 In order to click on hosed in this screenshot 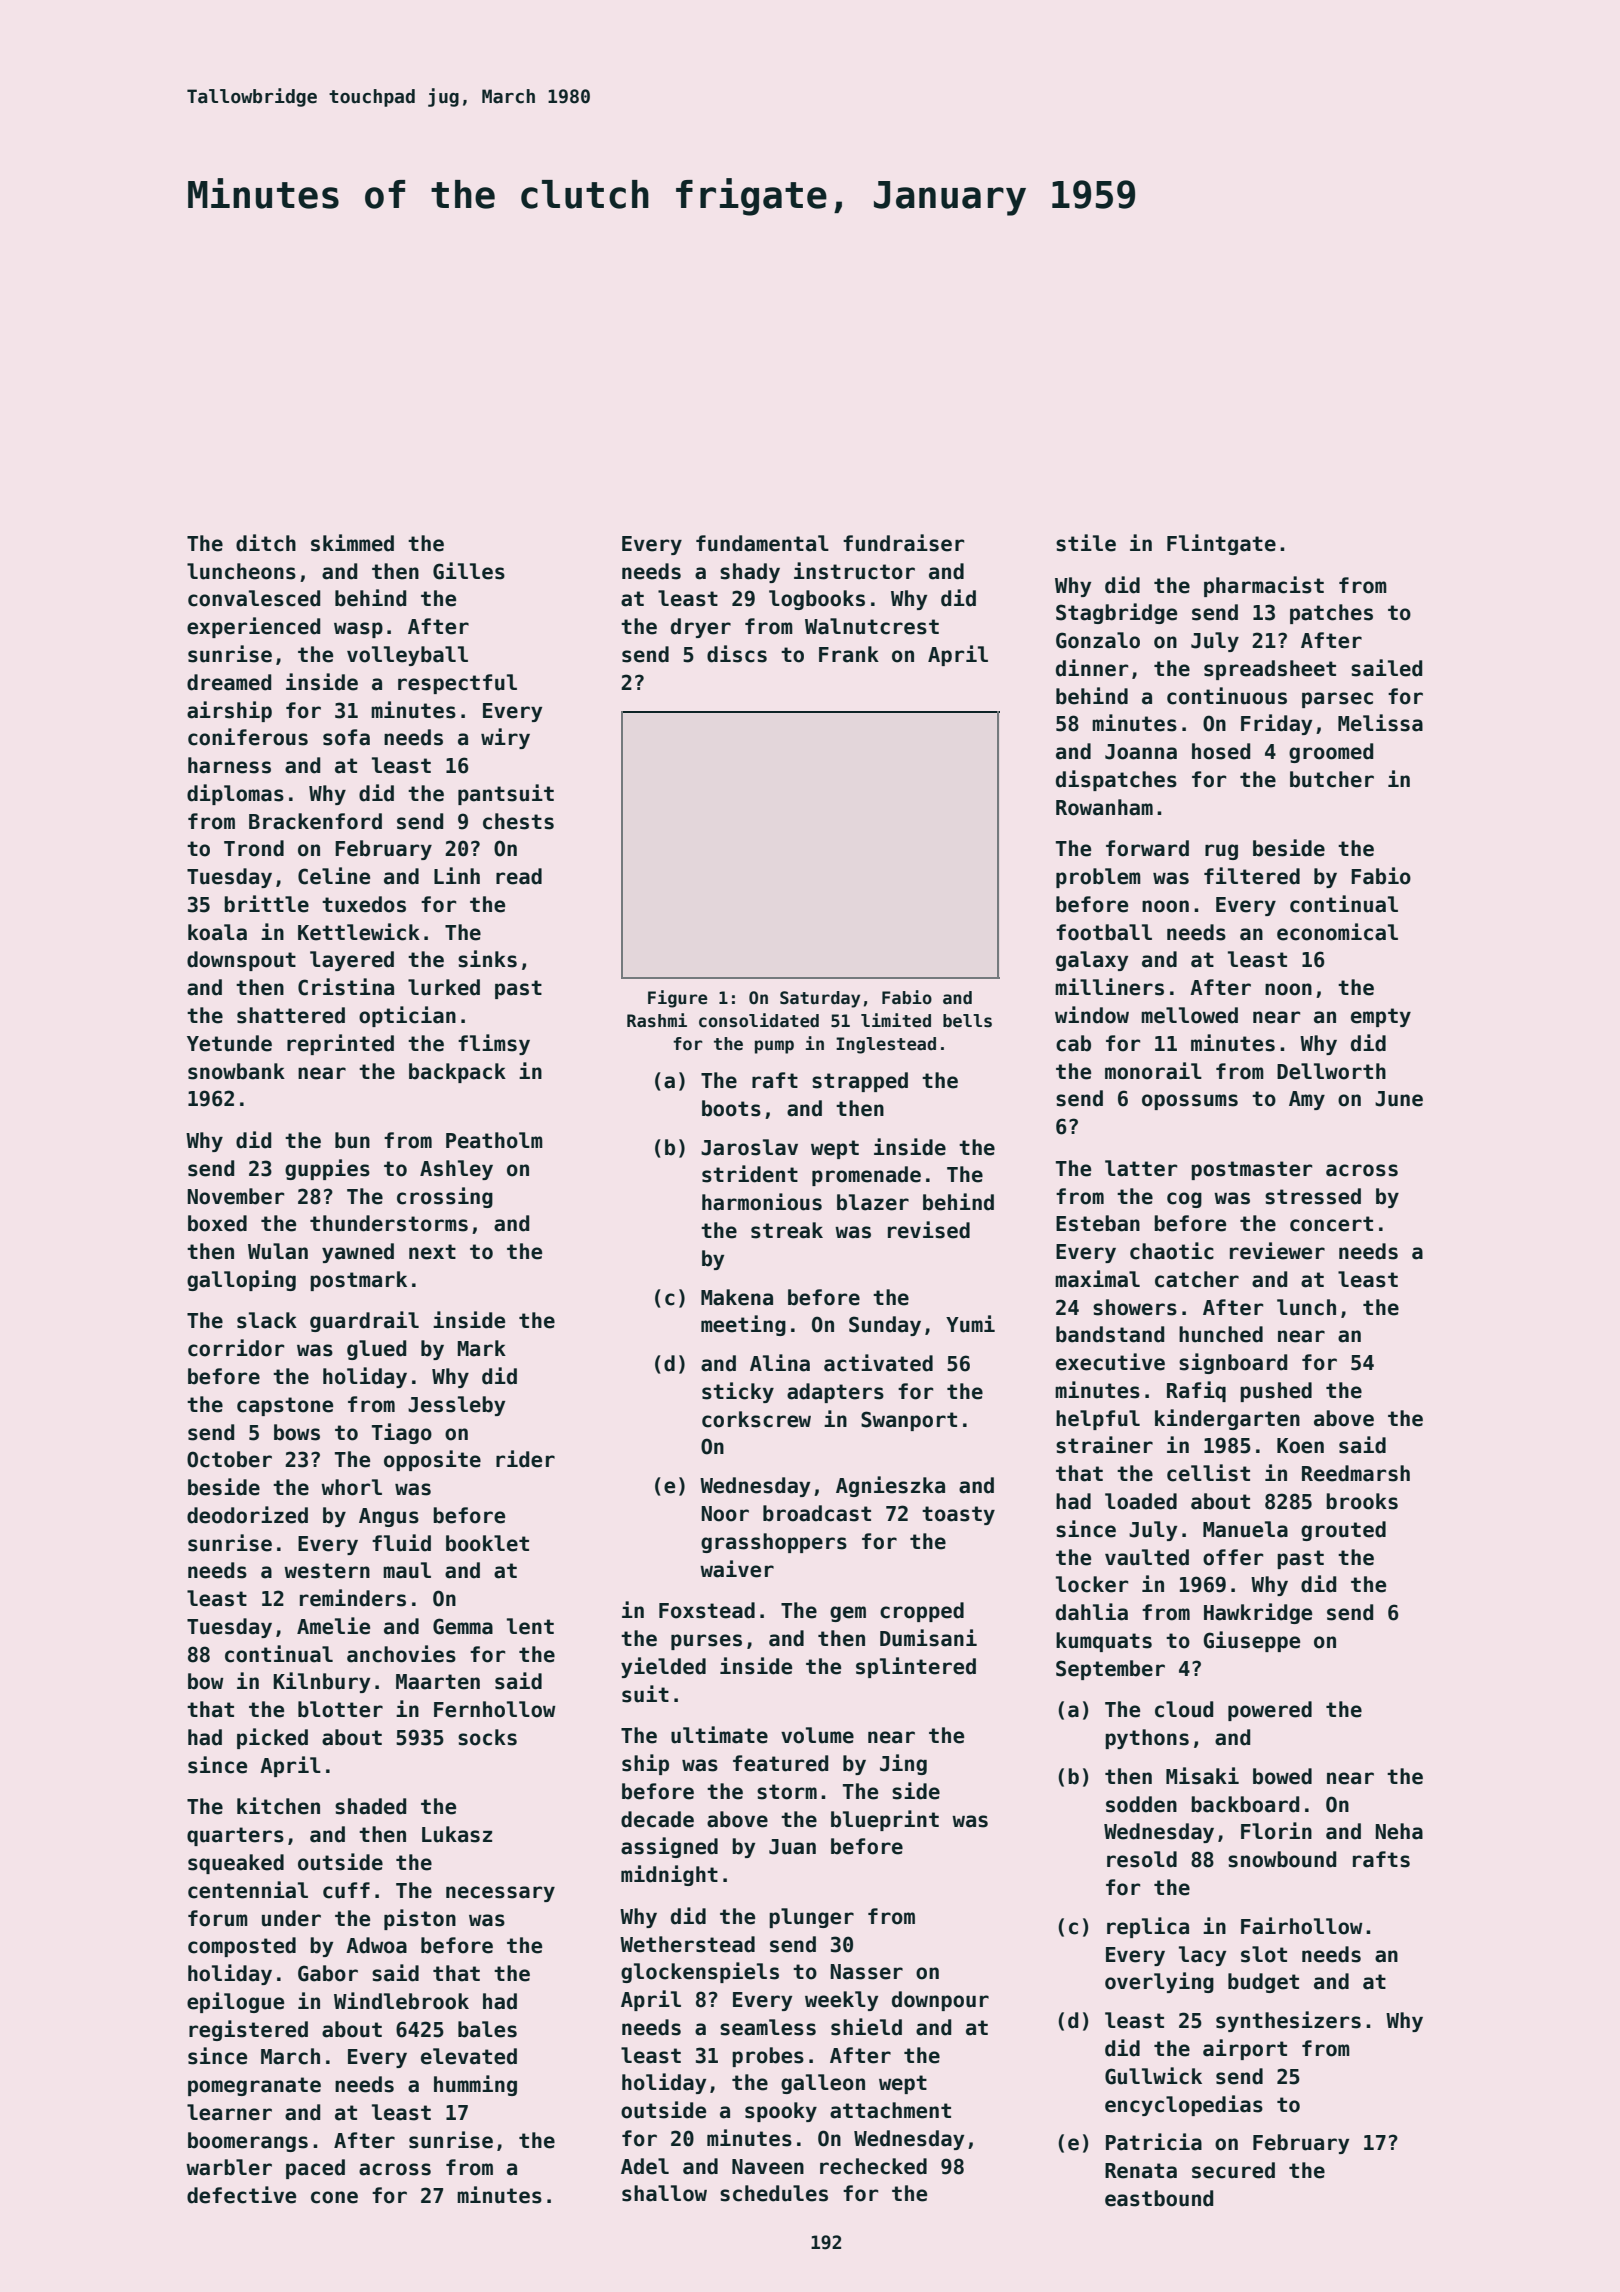, I will do `click(1221, 751)`.
